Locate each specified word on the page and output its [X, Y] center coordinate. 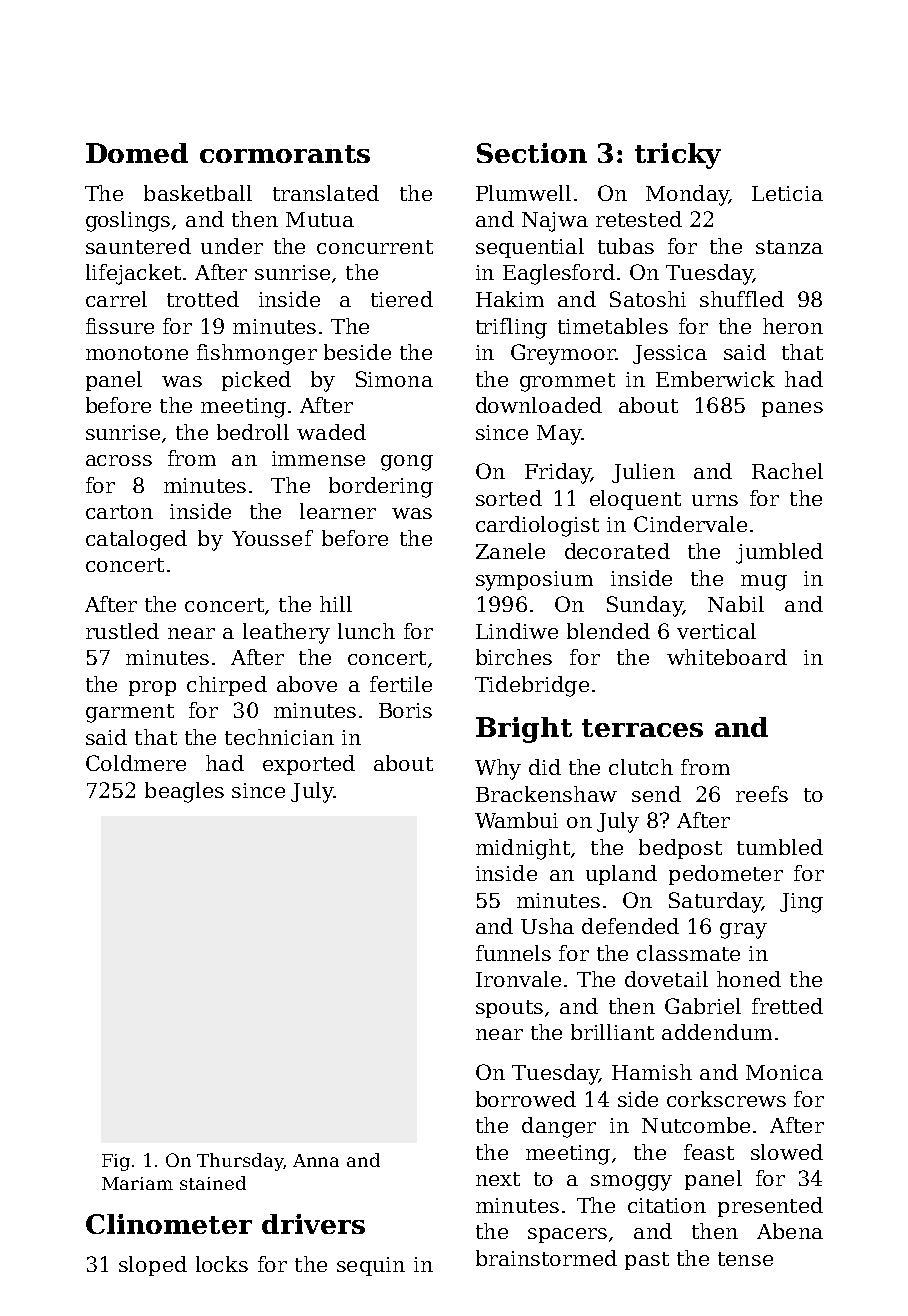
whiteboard [727, 657]
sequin [371, 1266]
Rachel [787, 471]
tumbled [780, 847]
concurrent [375, 247]
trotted [203, 299]
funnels [513, 953]
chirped [227, 686]
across [119, 460]
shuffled [742, 299]
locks [222, 1264]
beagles [184, 792]
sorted [509, 498]
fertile [401, 684]
